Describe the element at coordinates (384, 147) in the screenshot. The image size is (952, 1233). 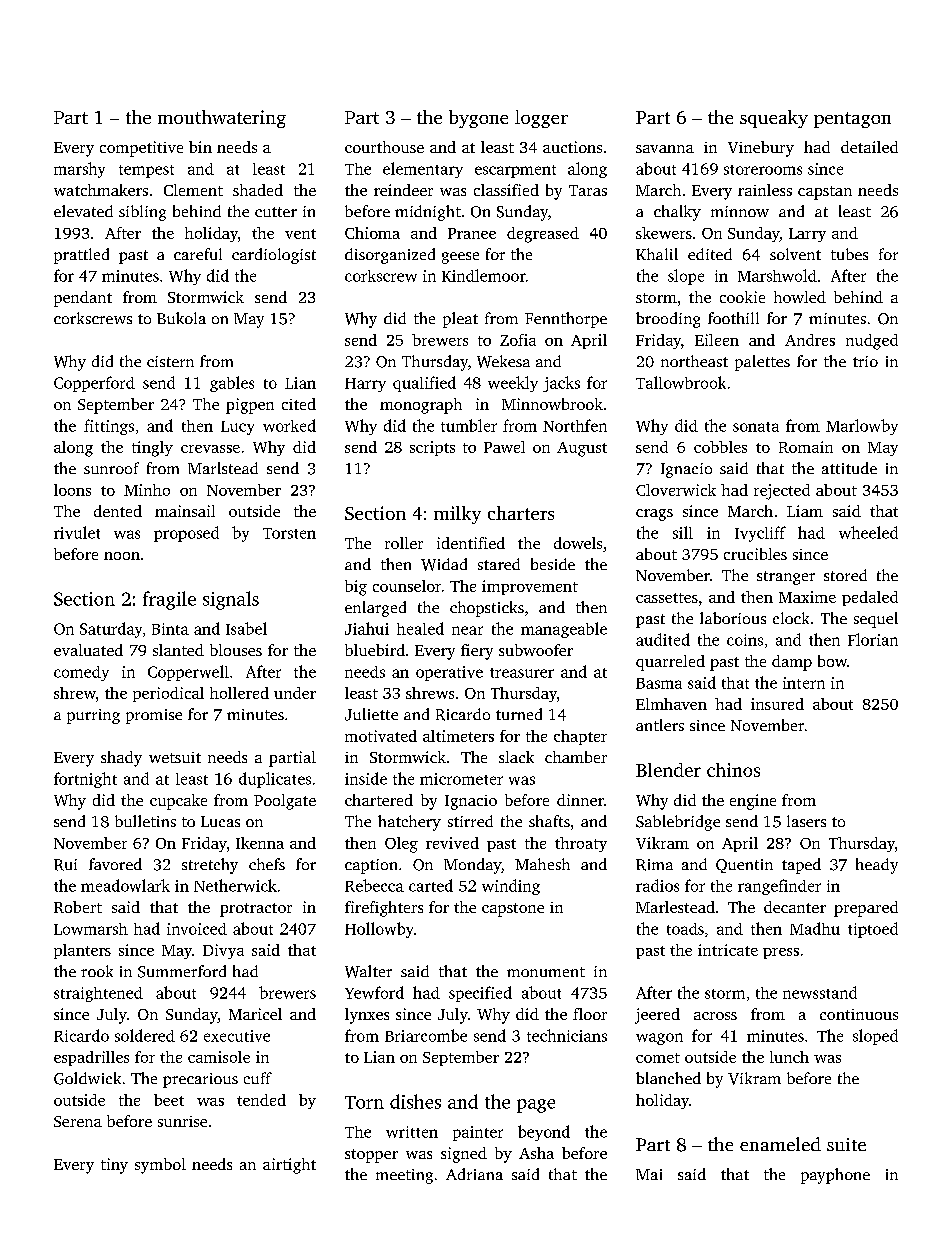
I see `courthouse` at that location.
